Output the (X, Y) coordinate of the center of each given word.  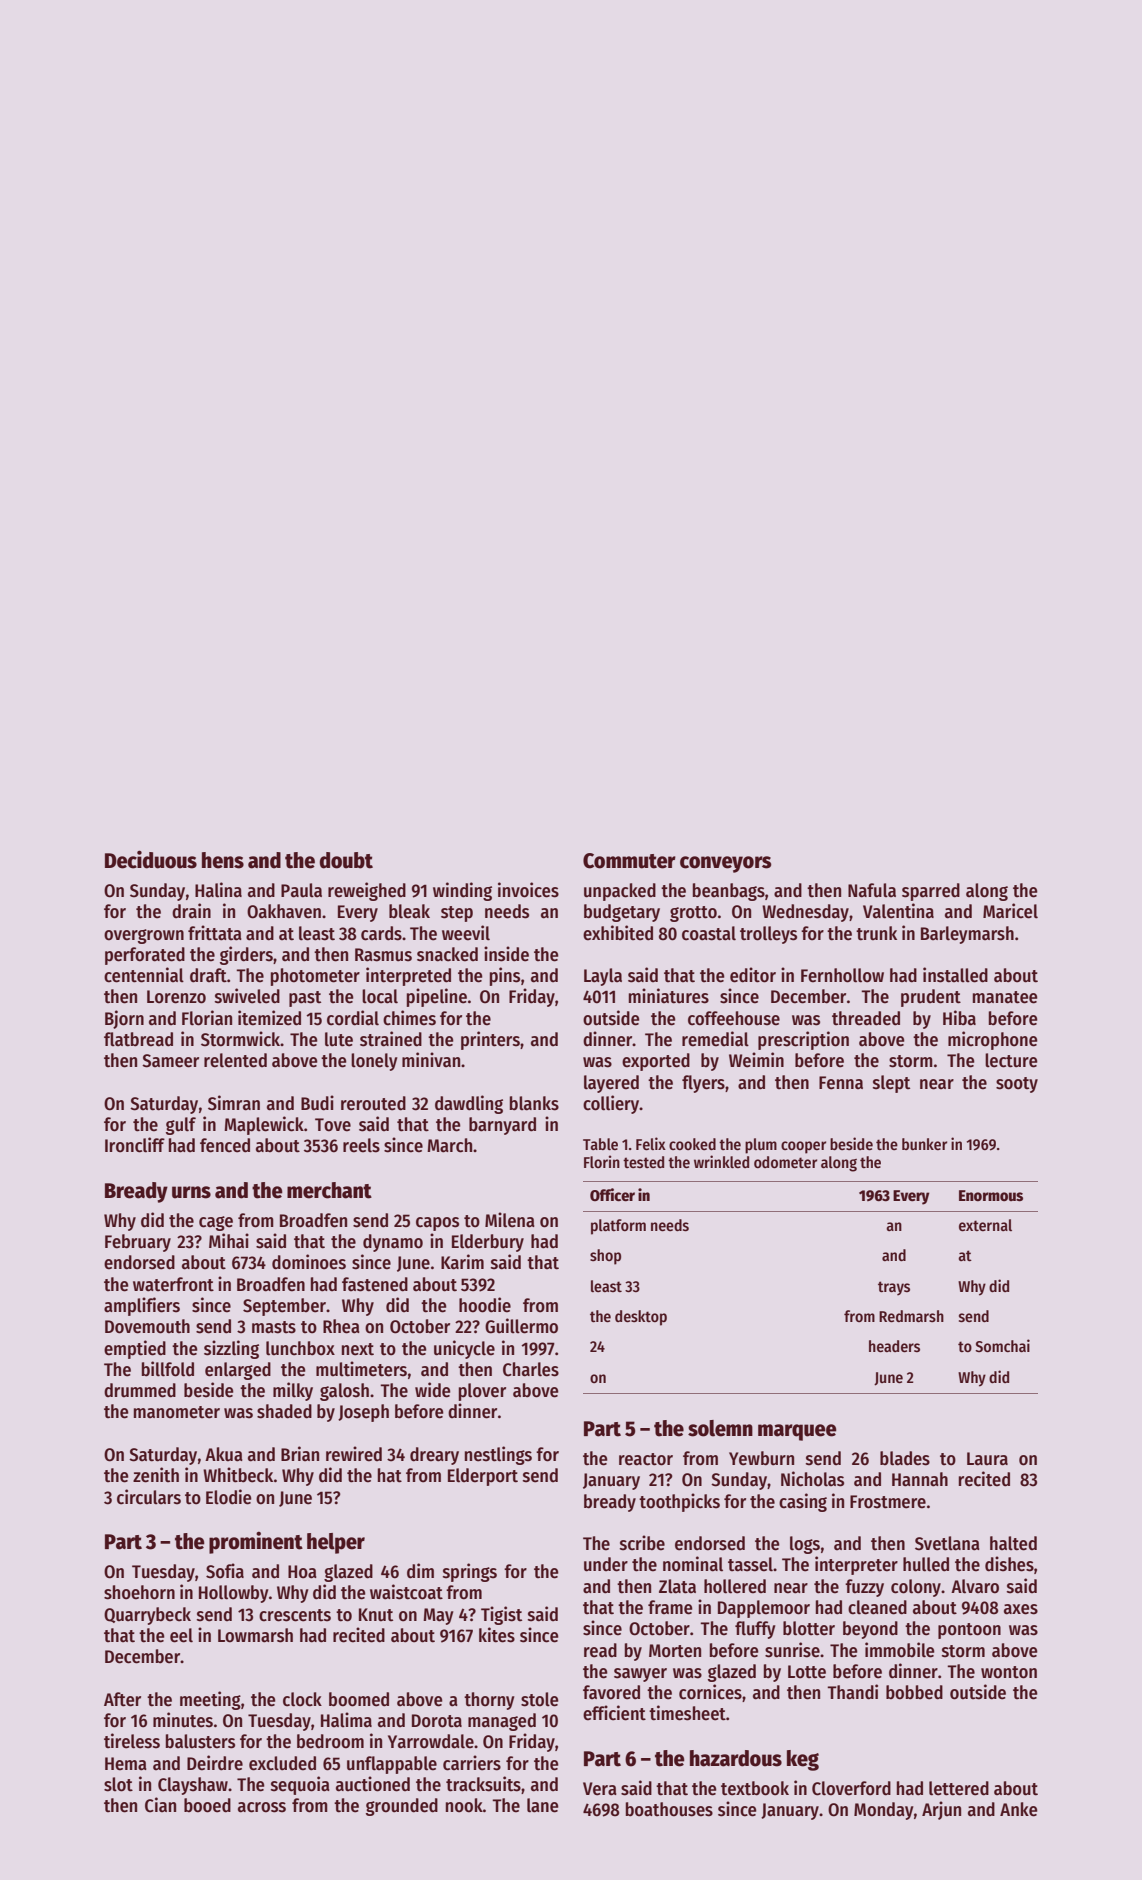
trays (894, 1288)
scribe (642, 1543)
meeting (210, 1700)
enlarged (238, 1371)
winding (462, 891)
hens (223, 860)
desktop (641, 1318)
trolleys (768, 935)
